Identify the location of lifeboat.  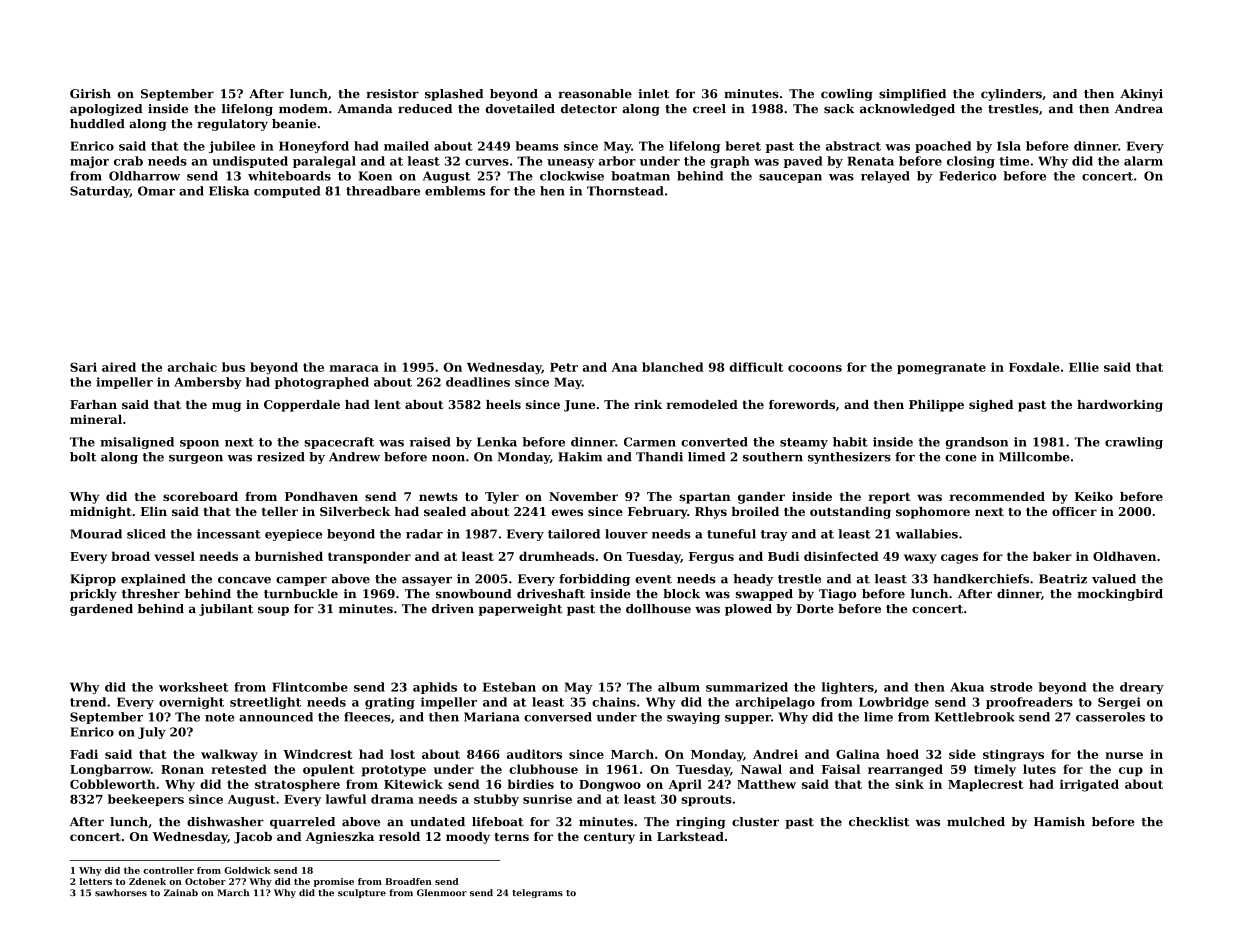
(498, 822).
